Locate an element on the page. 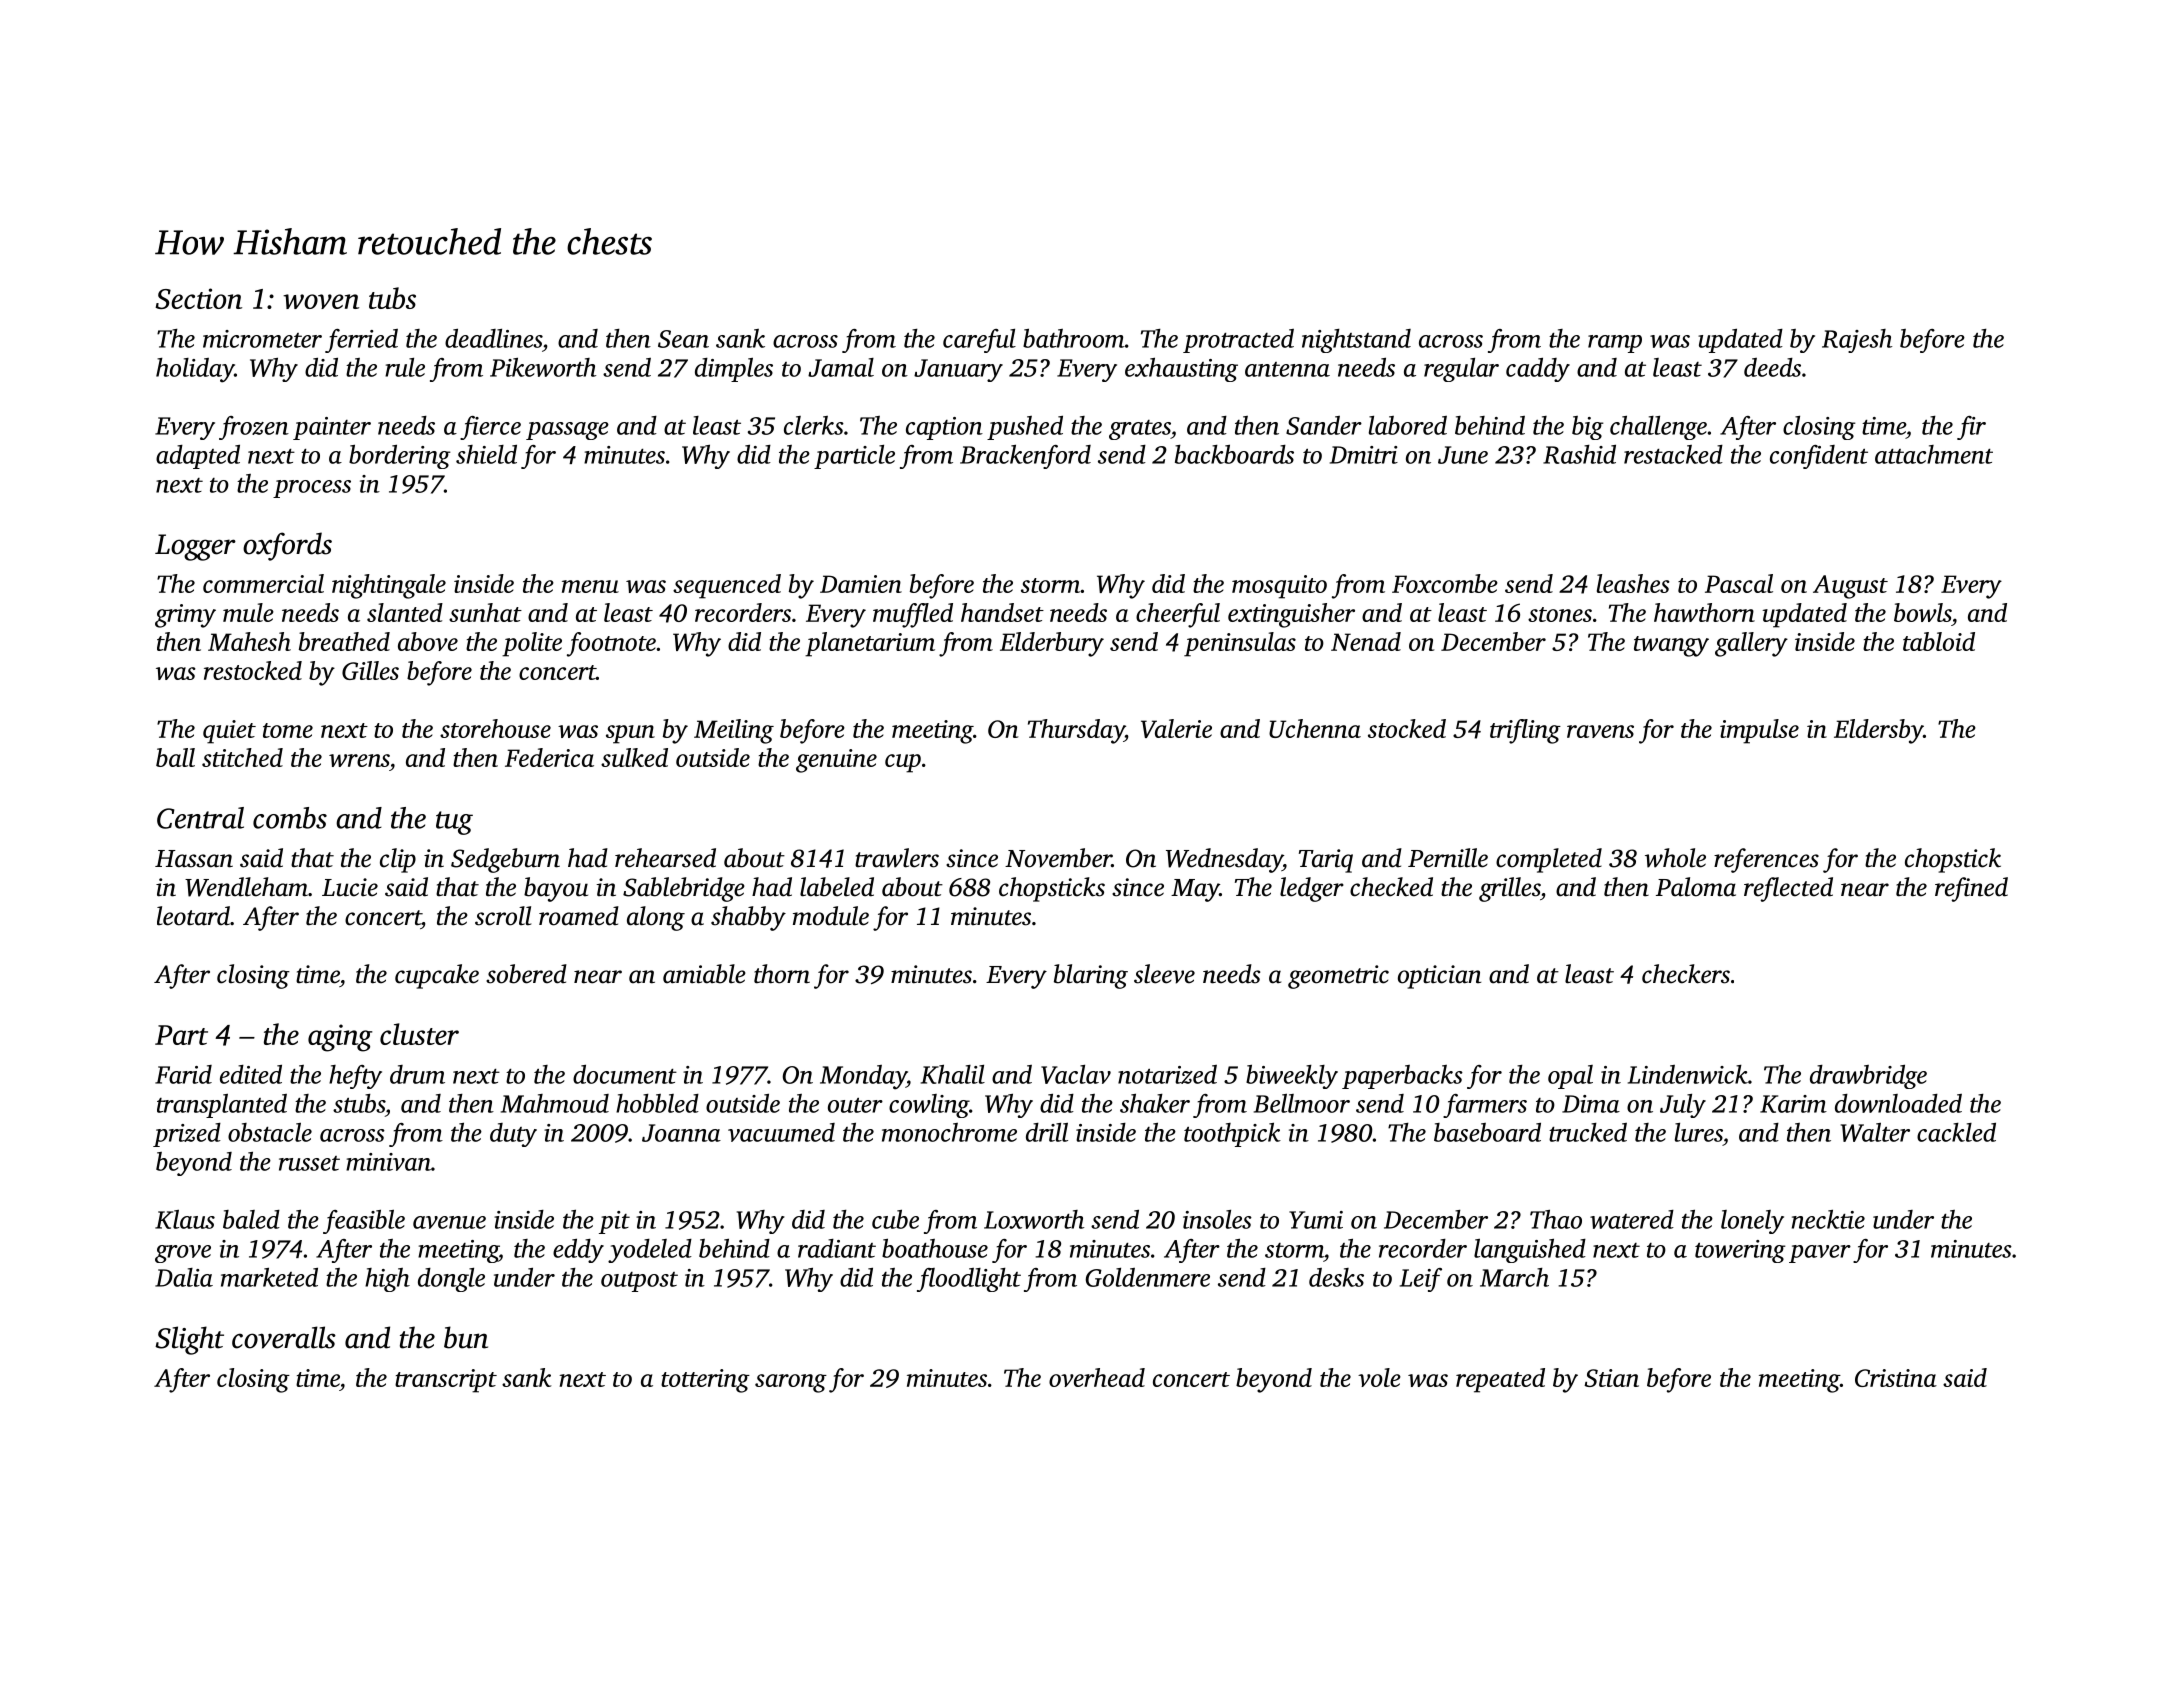 This document has width=2178, height=1683. woven is located at coordinates (321, 301).
